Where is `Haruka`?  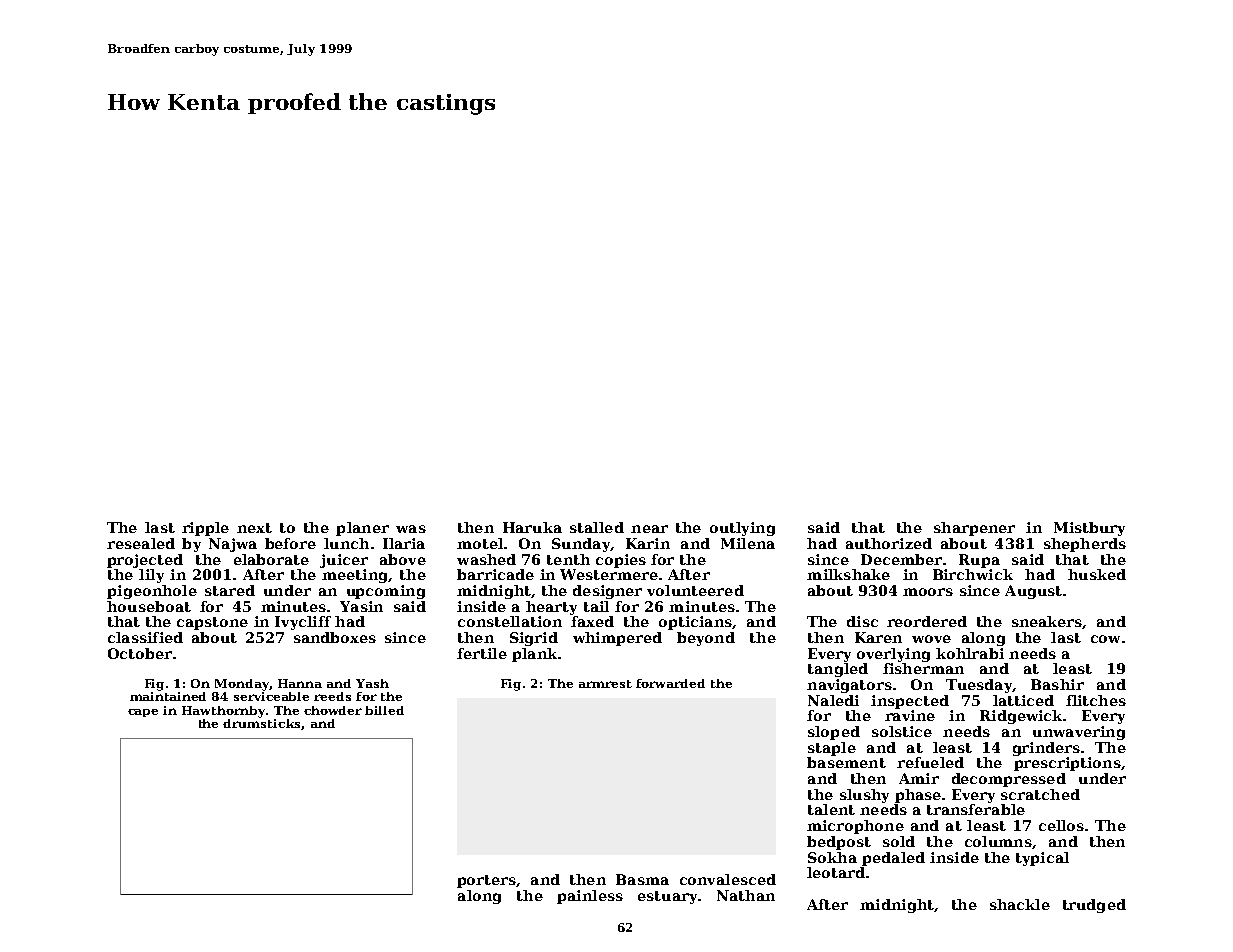 Haruka is located at coordinates (532, 527).
